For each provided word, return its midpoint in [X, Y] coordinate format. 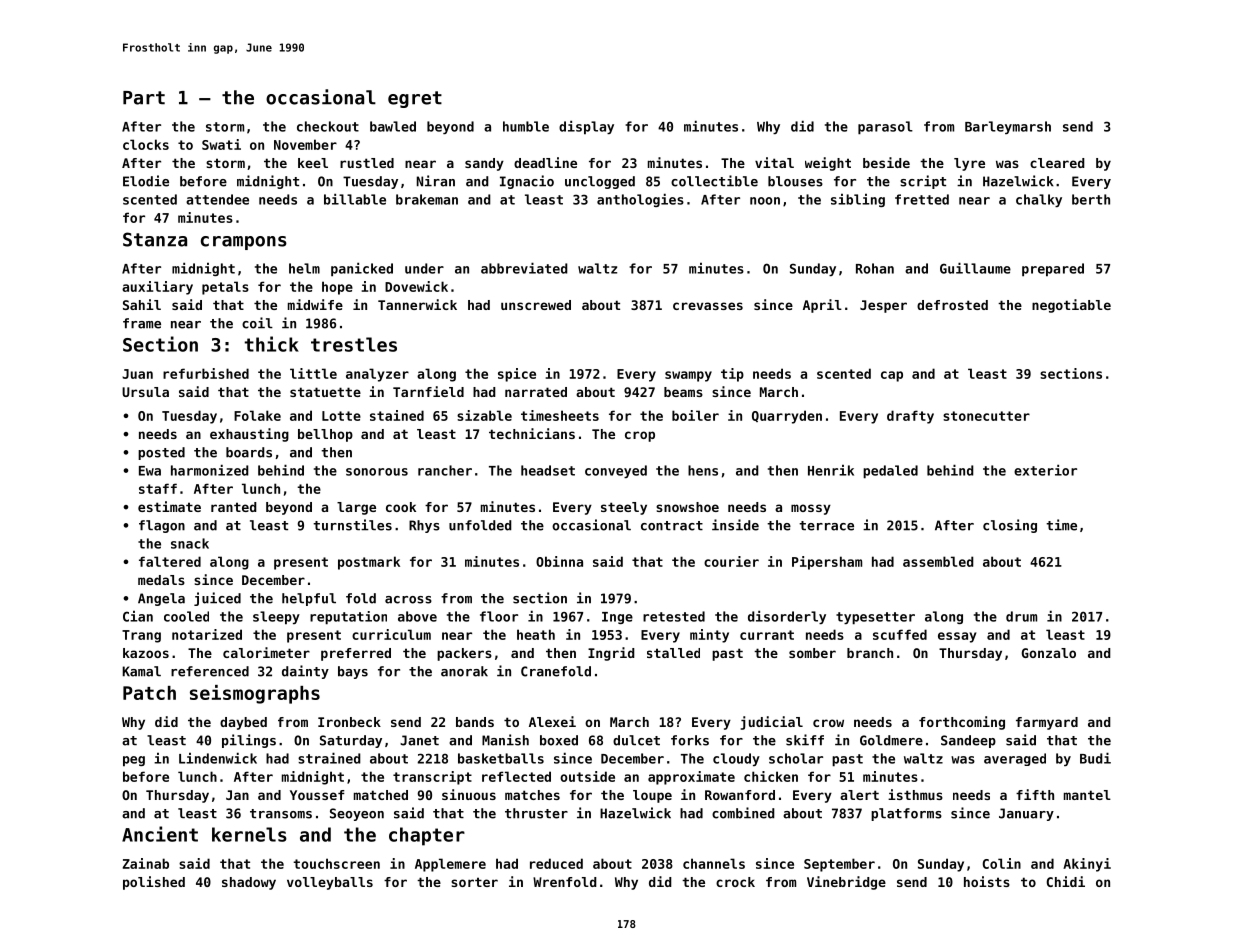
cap [892, 376]
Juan [137, 374]
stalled [673, 653]
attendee [217, 199]
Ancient [160, 834]
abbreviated [524, 268]
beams [683, 392]
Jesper [883, 306]
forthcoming [962, 723]
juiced [217, 599]
